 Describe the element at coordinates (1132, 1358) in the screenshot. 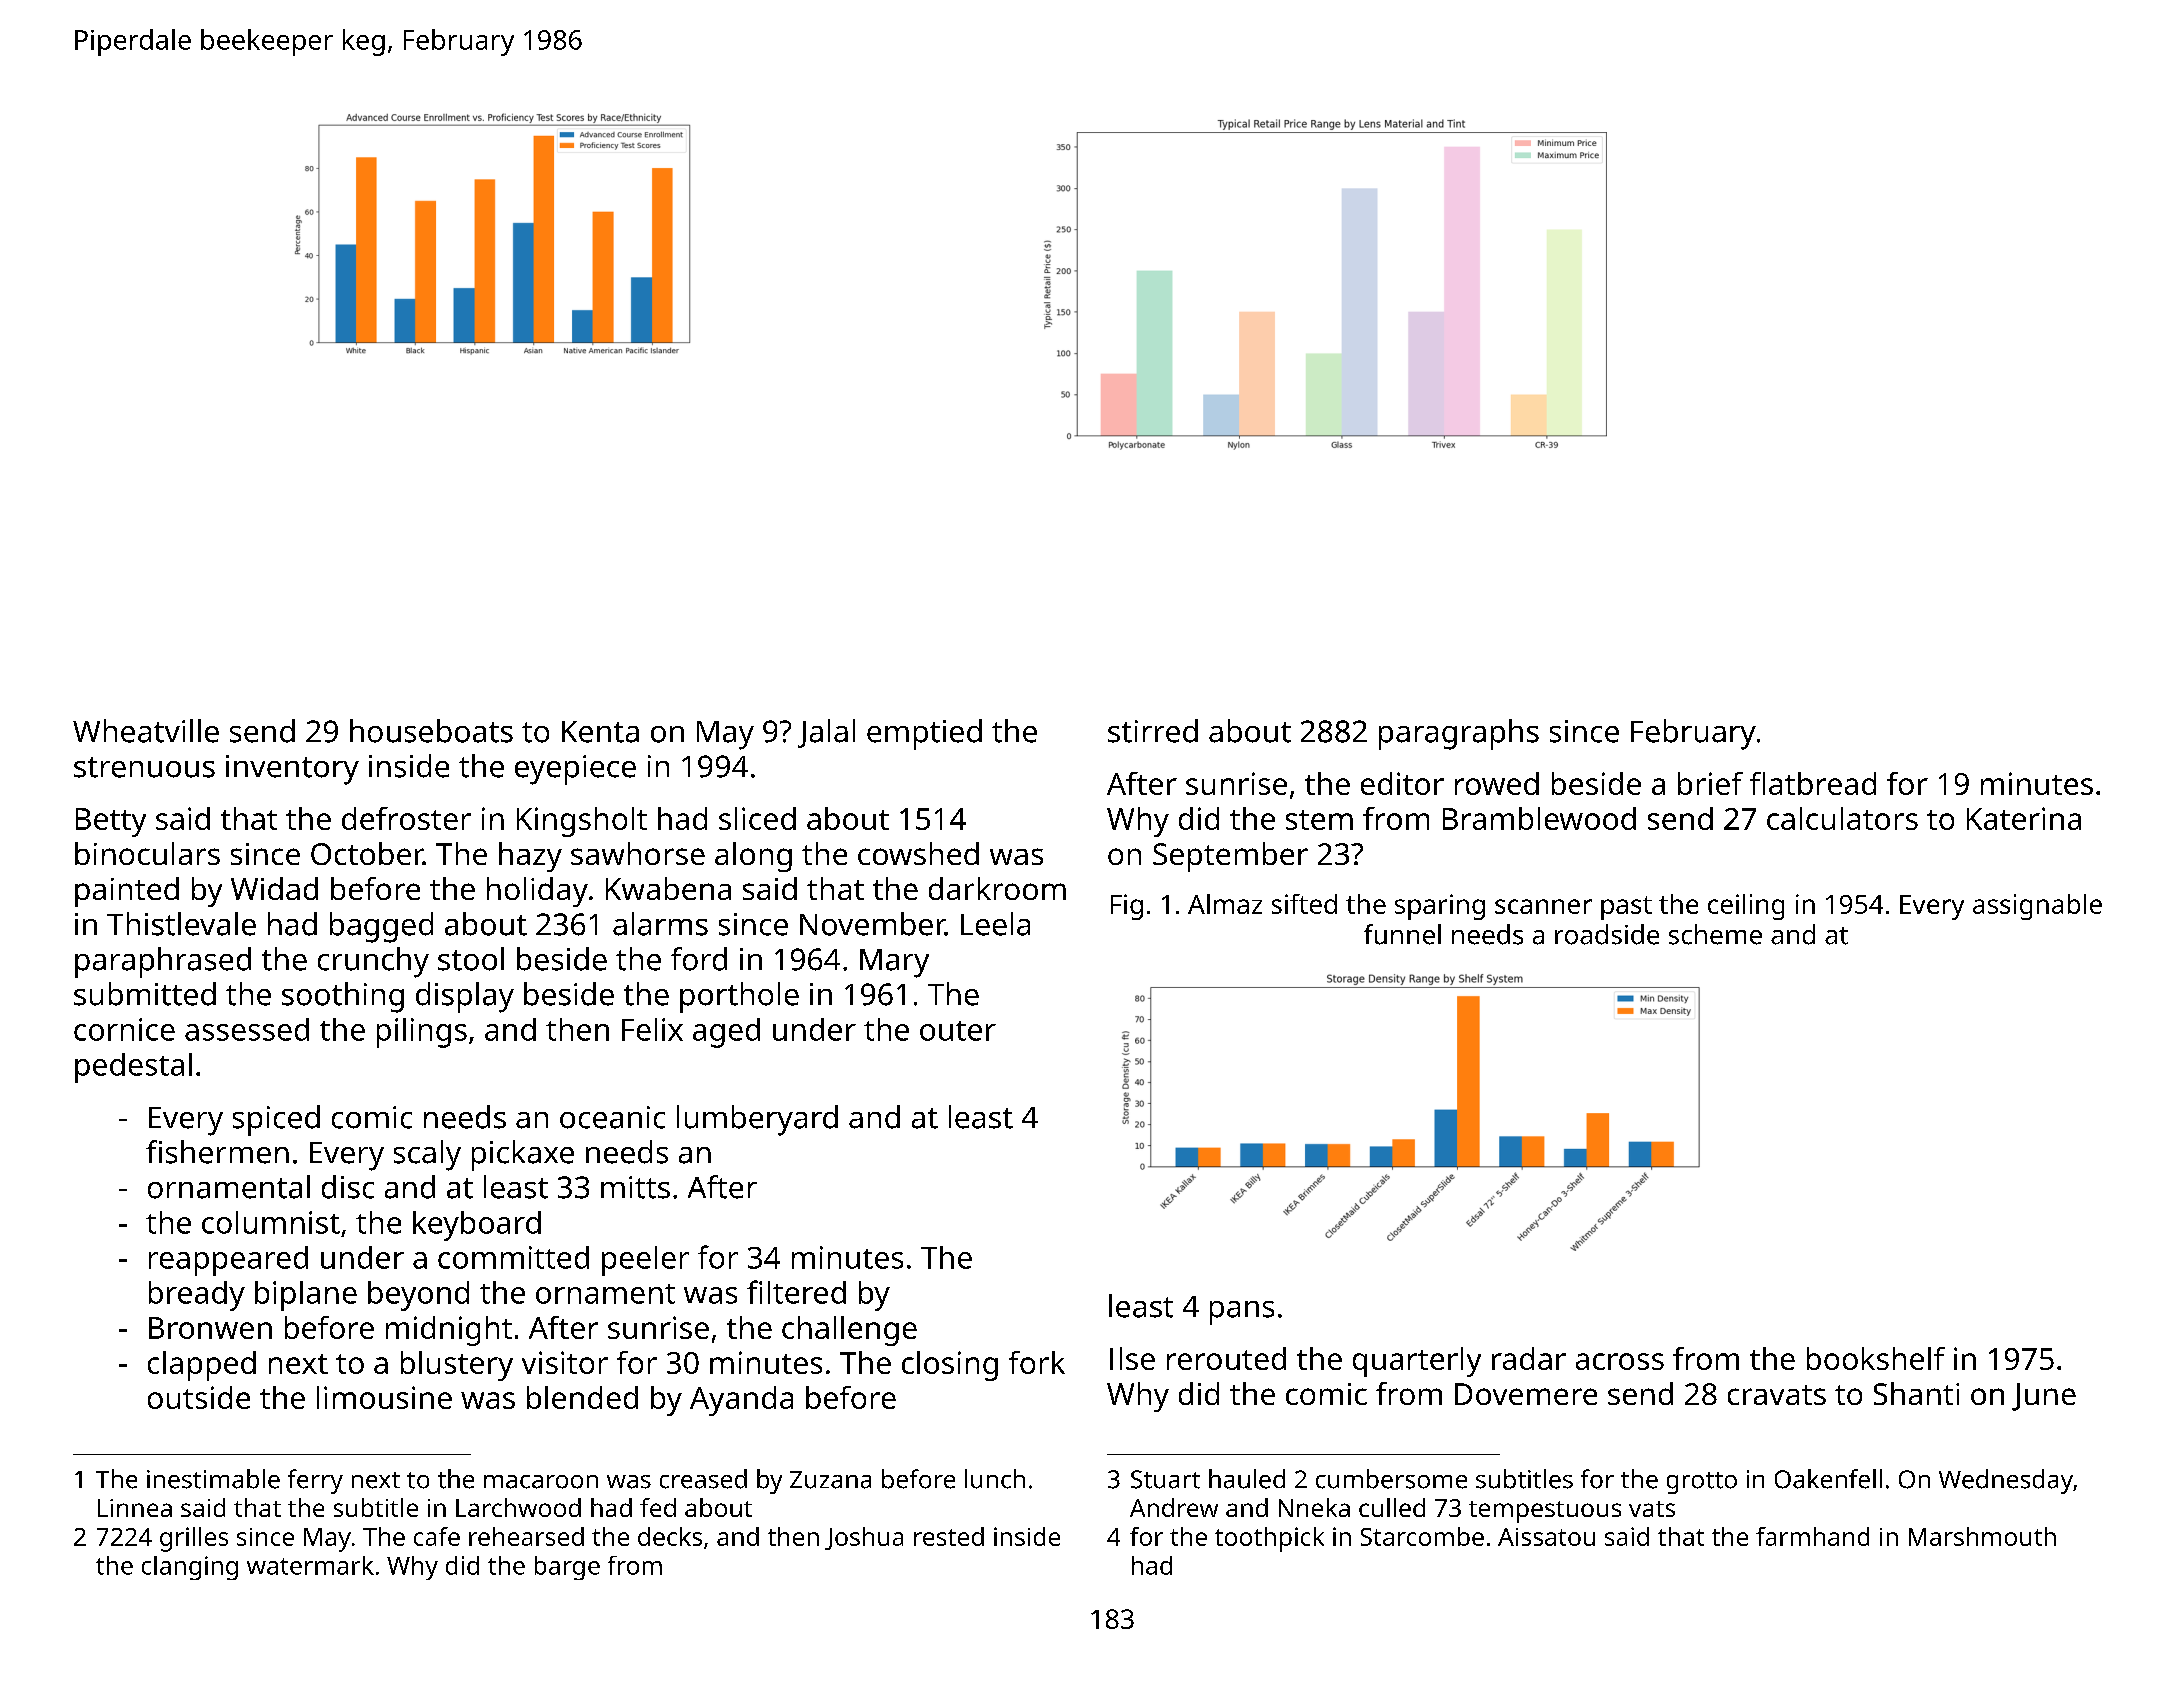

I see `Ilse` at that location.
